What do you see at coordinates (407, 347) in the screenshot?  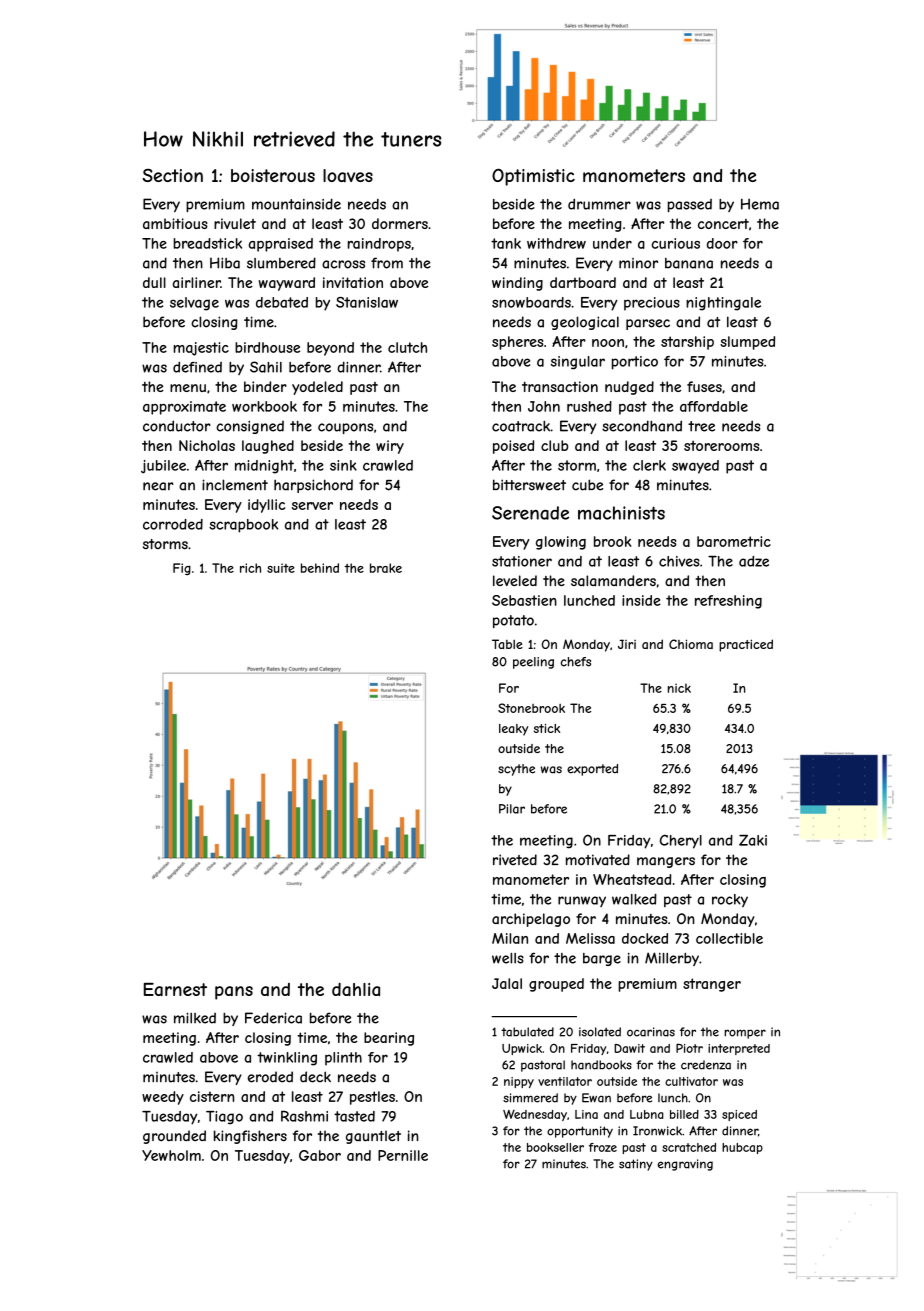 I see `clutch` at bounding box center [407, 347].
